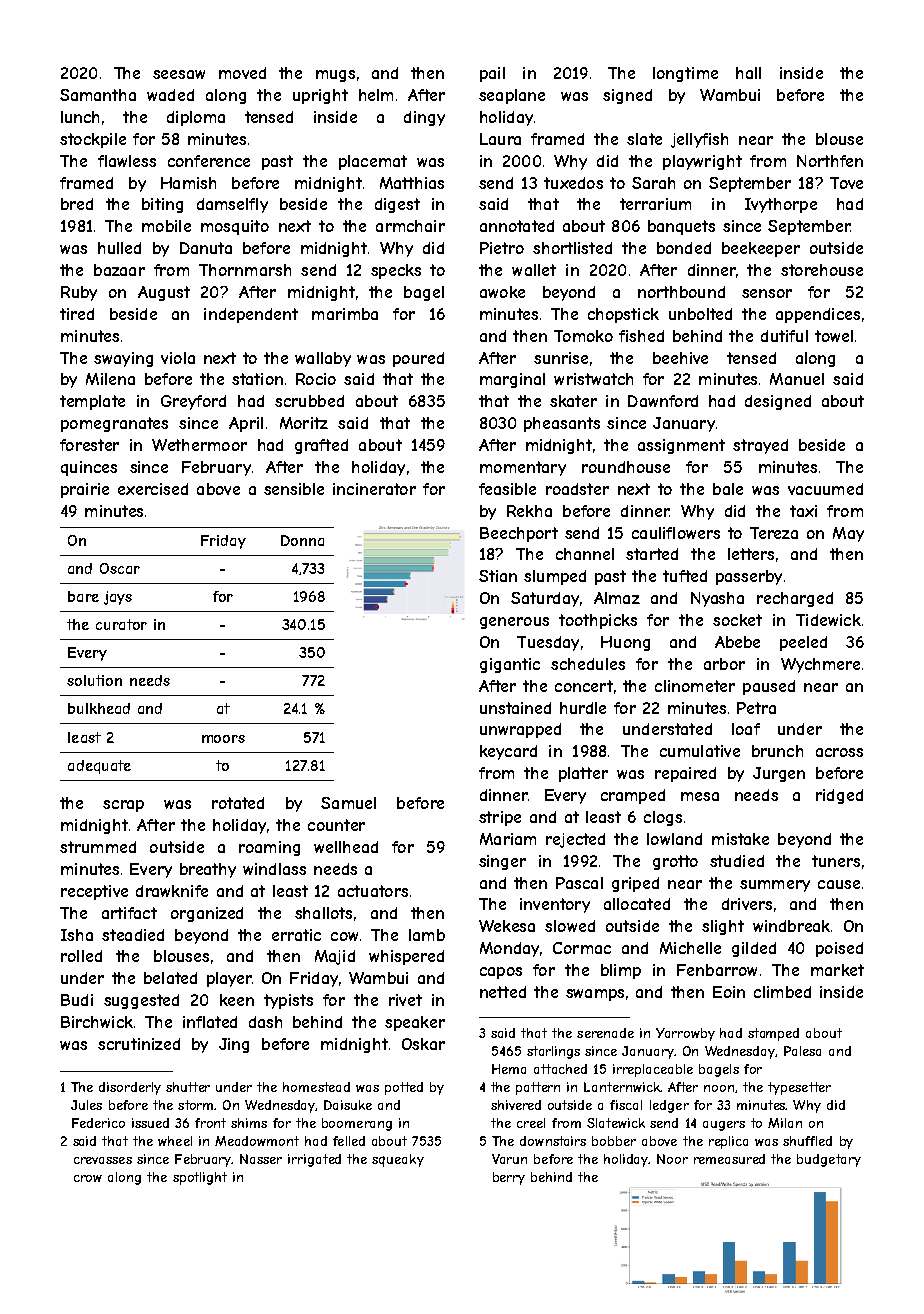 This screenshot has width=924, height=1314. I want to click on shutter, so click(188, 1087).
